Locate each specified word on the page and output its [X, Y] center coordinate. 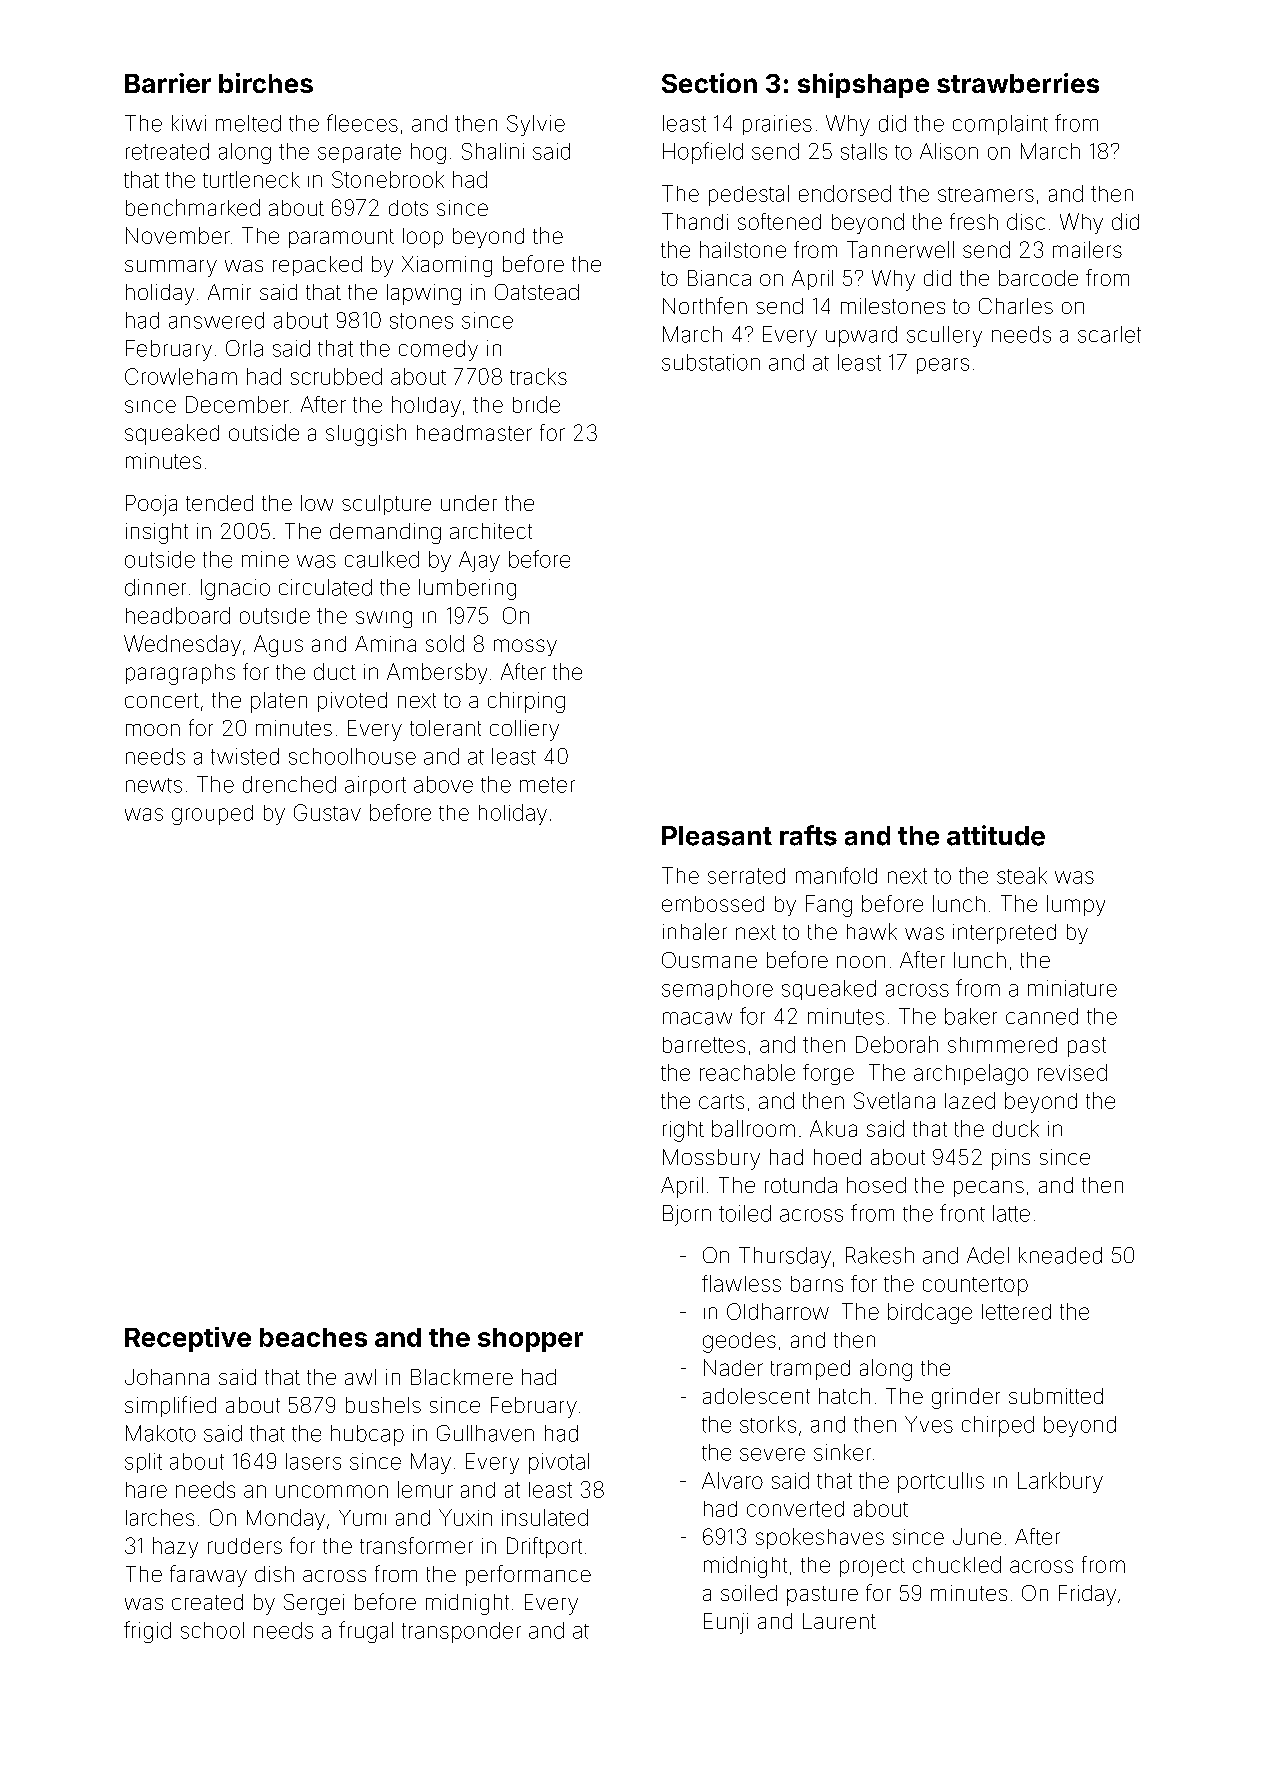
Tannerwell [900, 249]
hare [146, 1490]
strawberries [1018, 83]
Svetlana [894, 1100]
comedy [438, 350]
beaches [313, 1337]
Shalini [493, 151]
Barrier [168, 83]
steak [1022, 875]
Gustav [327, 812]
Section [709, 83]
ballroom [753, 1128]
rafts [808, 835]
